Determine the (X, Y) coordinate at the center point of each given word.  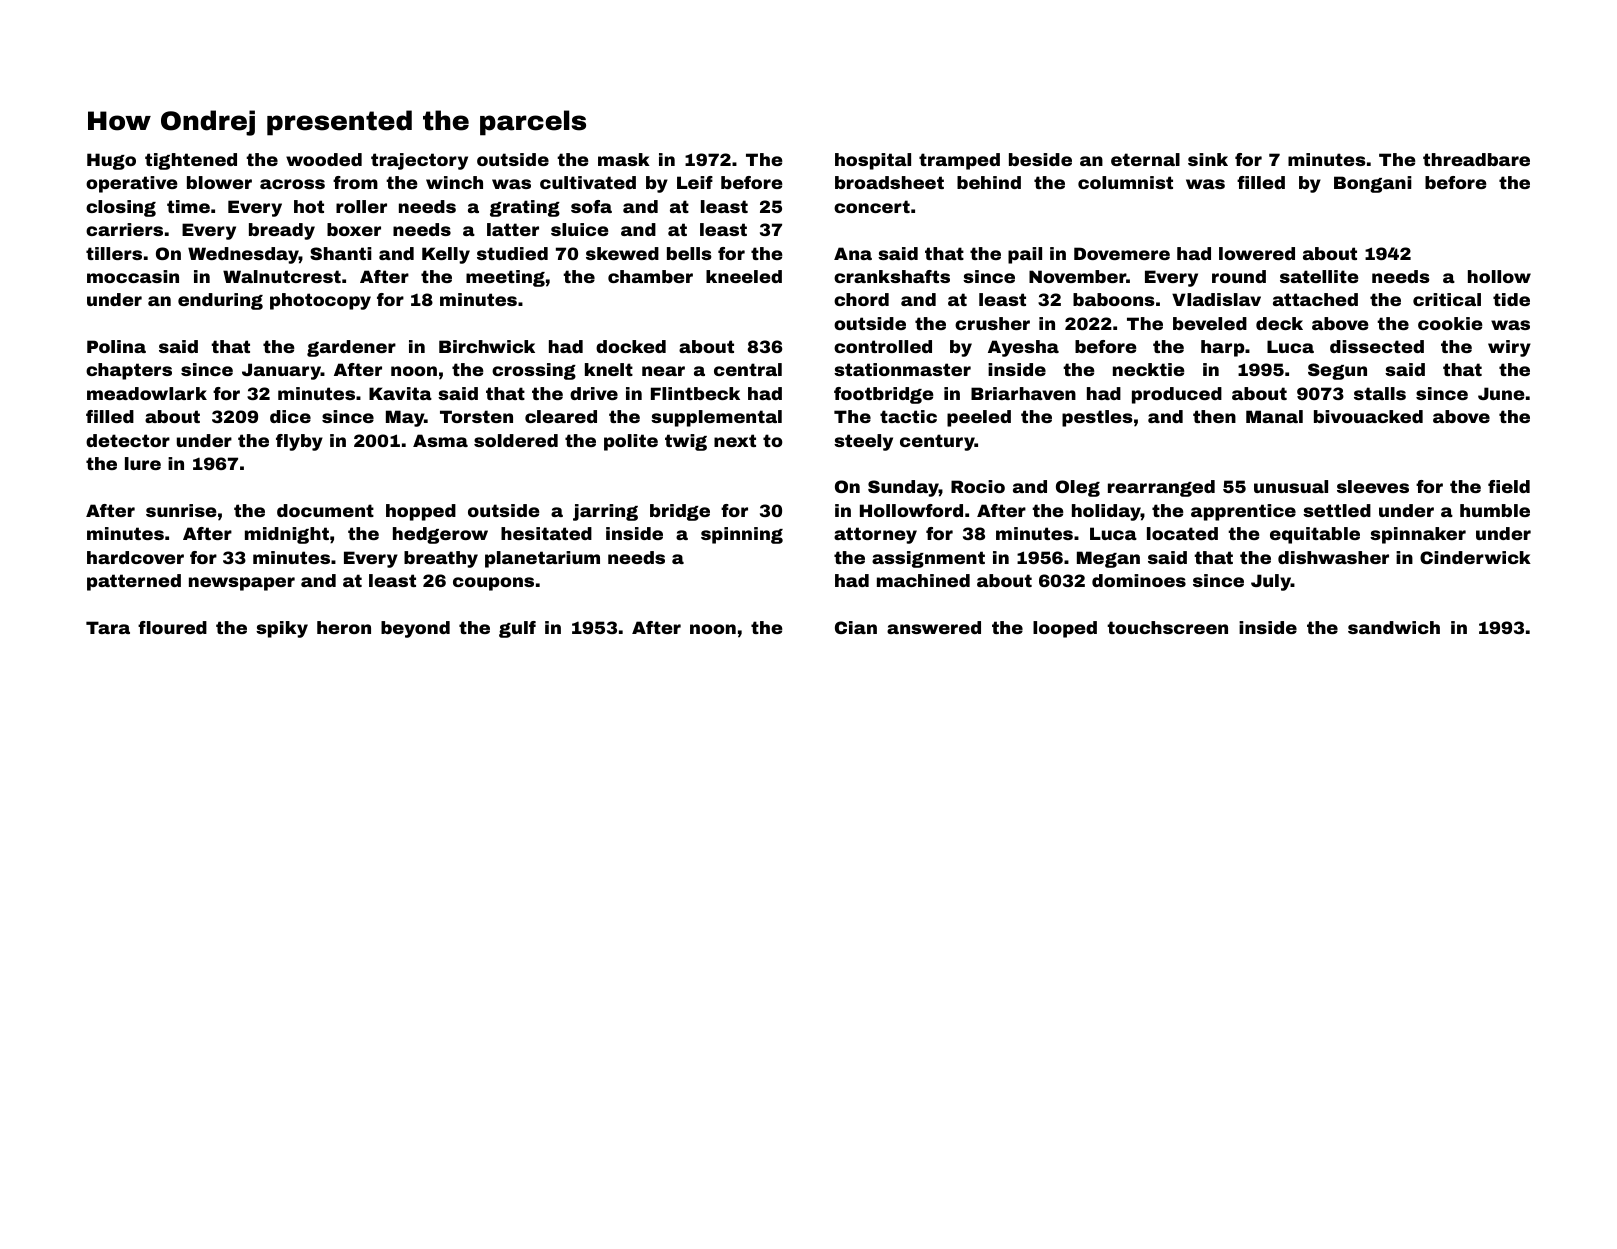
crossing (534, 371)
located (1182, 533)
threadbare (1476, 159)
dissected (1377, 346)
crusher (992, 323)
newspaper (242, 584)
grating (525, 208)
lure (143, 463)
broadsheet (889, 182)
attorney (875, 535)
